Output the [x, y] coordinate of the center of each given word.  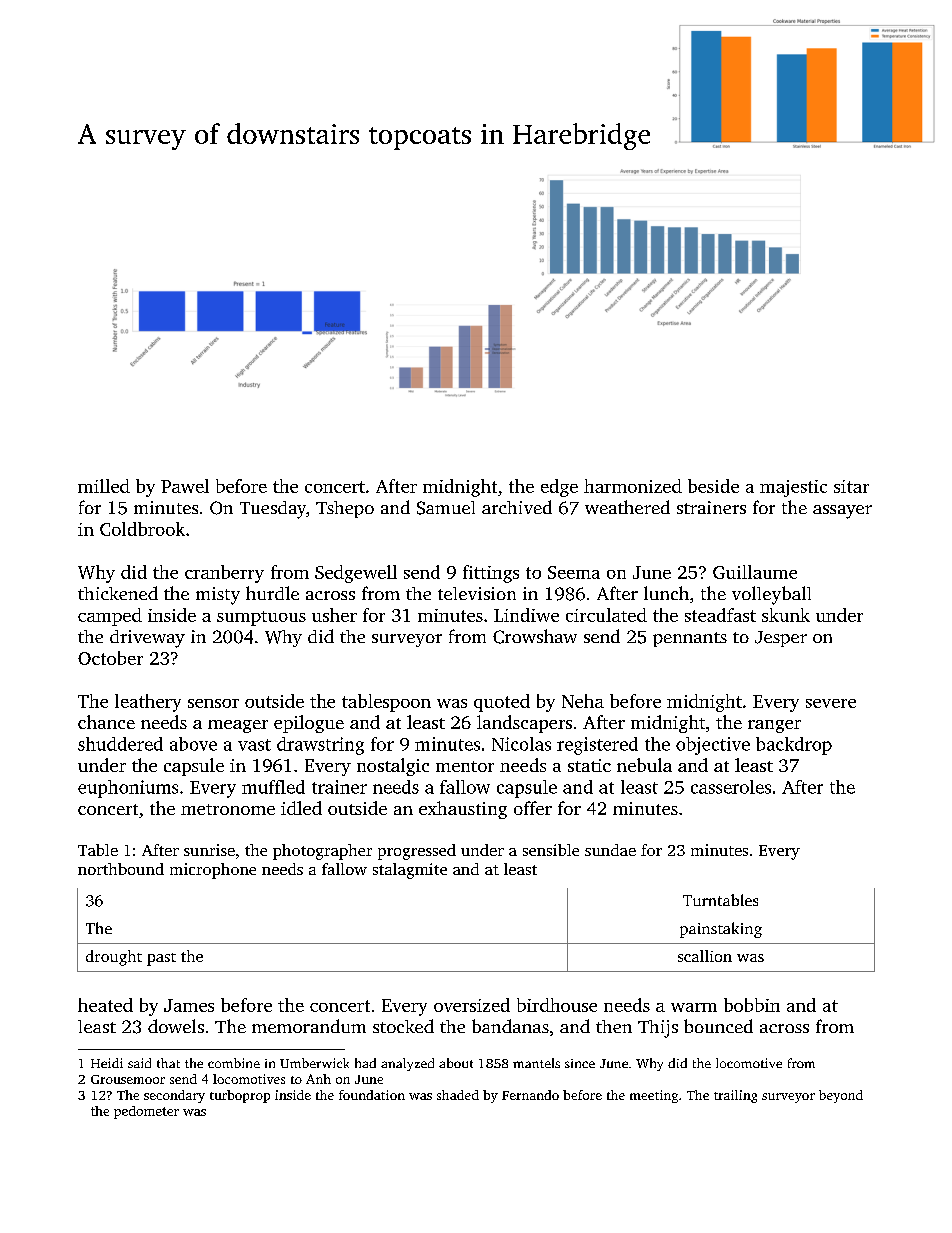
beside [713, 486]
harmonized [633, 486]
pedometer [146, 1112]
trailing [735, 1096]
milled [104, 486]
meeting [654, 1096]
